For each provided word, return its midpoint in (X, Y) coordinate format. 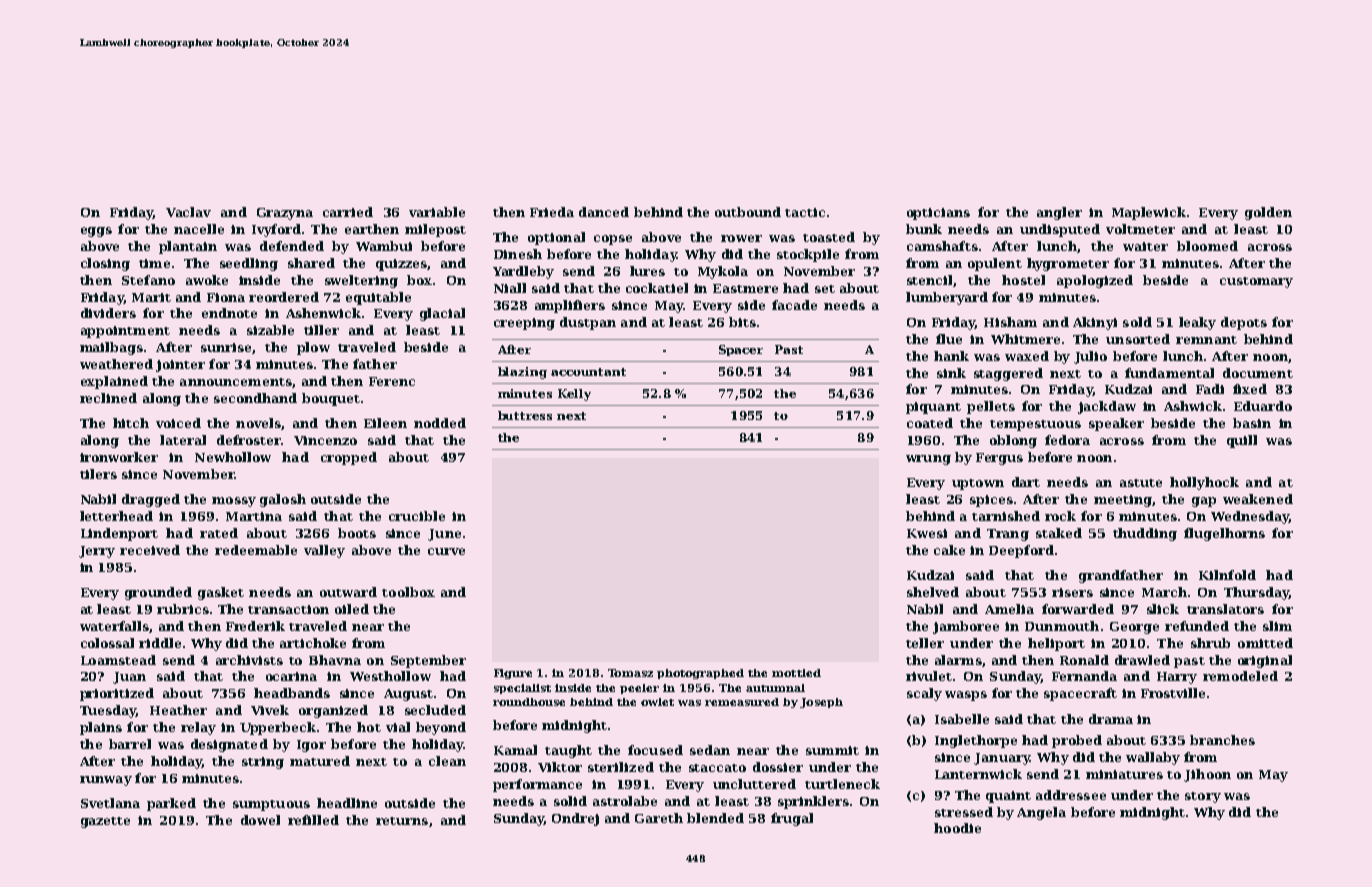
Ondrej (575, 819)
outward (348, 592)
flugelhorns (1224, 534)
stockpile (808, 255)
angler (1059, 213)
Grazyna (285, 214)
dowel (260, 820)
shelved (933, 592)
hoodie (957, 828)
